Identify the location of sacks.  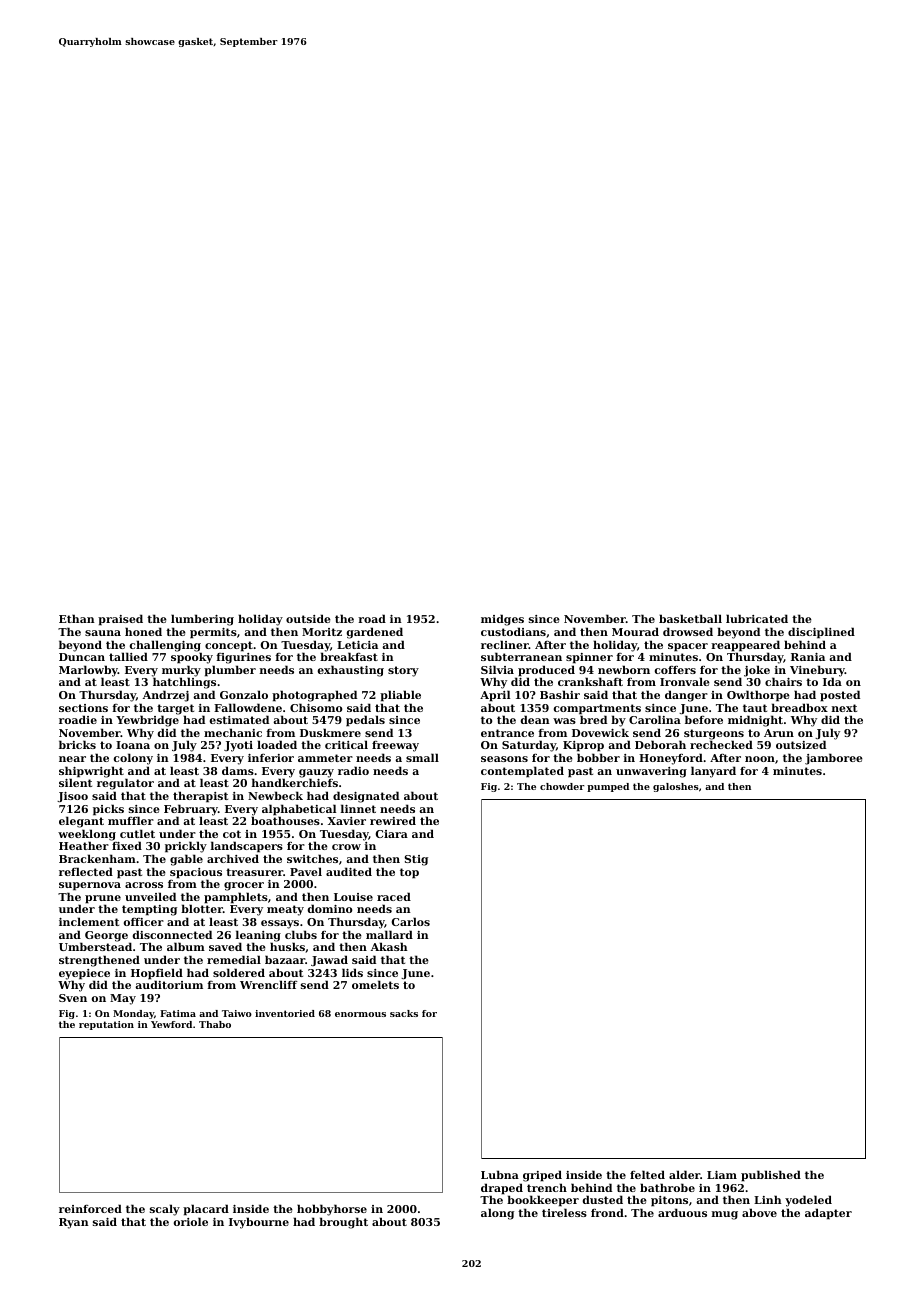
(404, 1013).
